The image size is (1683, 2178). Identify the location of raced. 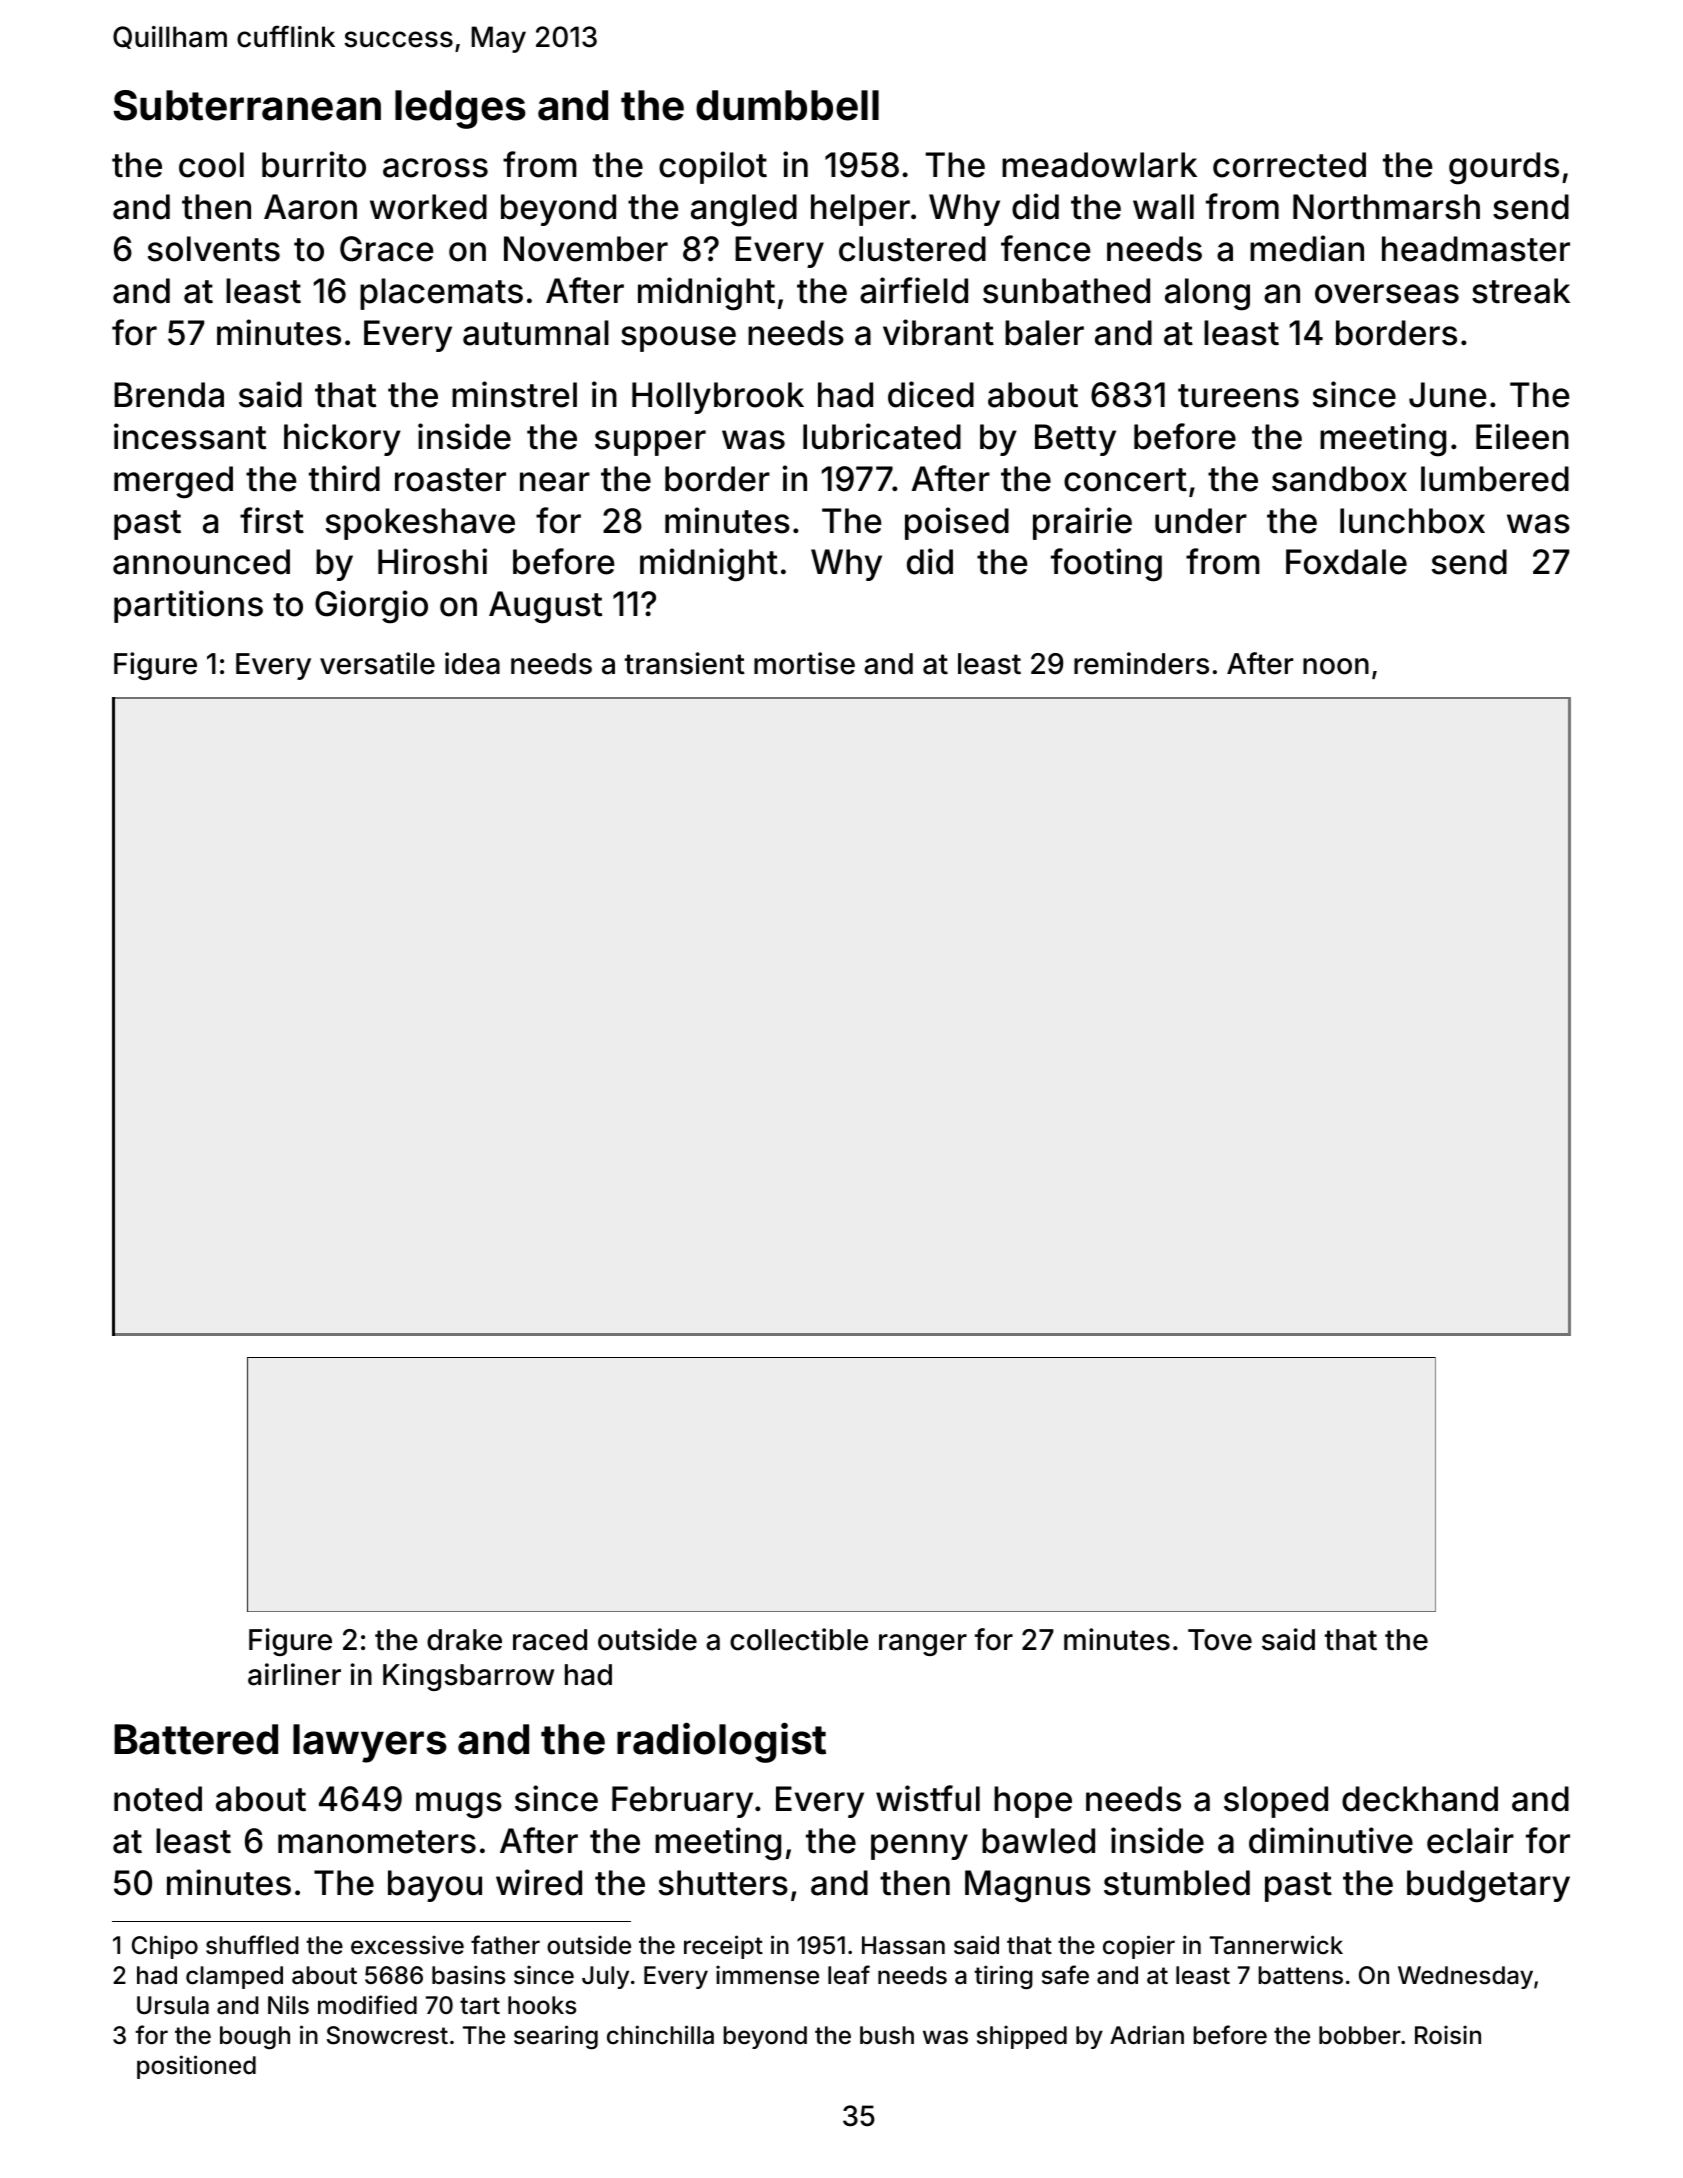
(550, 1640).
